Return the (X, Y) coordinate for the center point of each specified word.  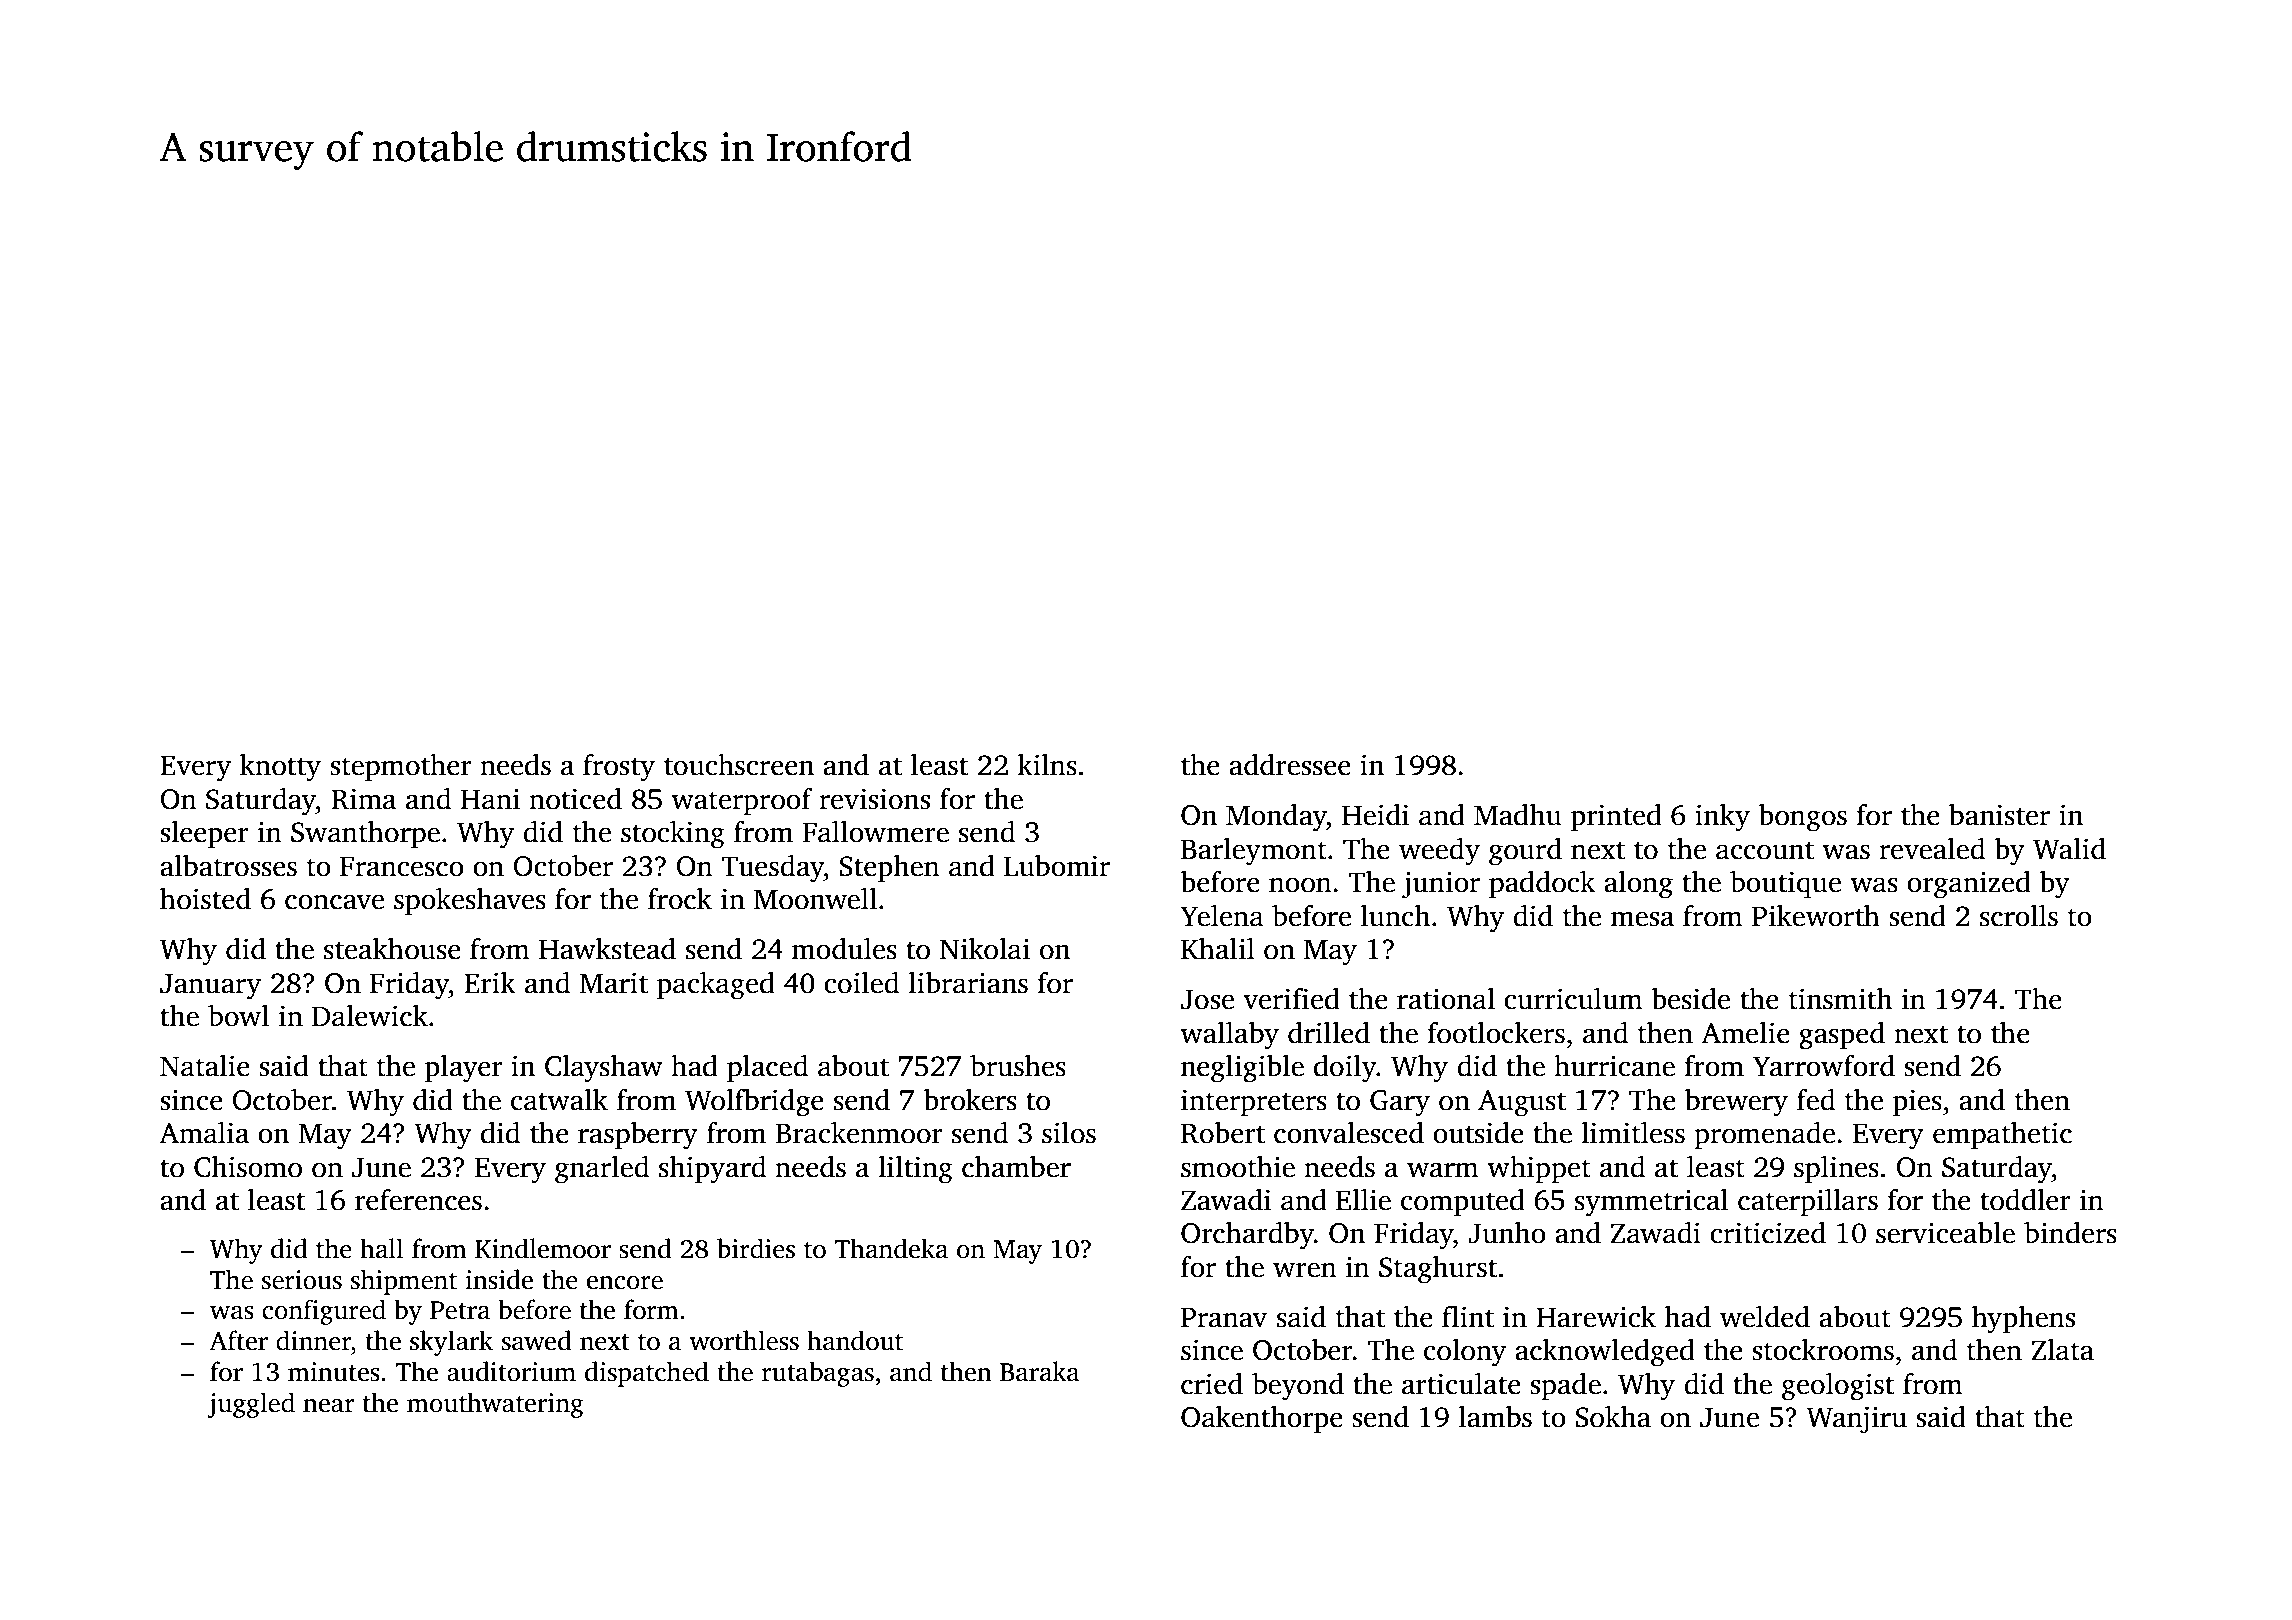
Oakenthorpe (1262, 1420)
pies (1917, 1103)
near (329, 1406)
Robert (1223, 1133)
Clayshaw (604, 1069)
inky (1722, 818)
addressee (1290, 765)
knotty (280, 768)
